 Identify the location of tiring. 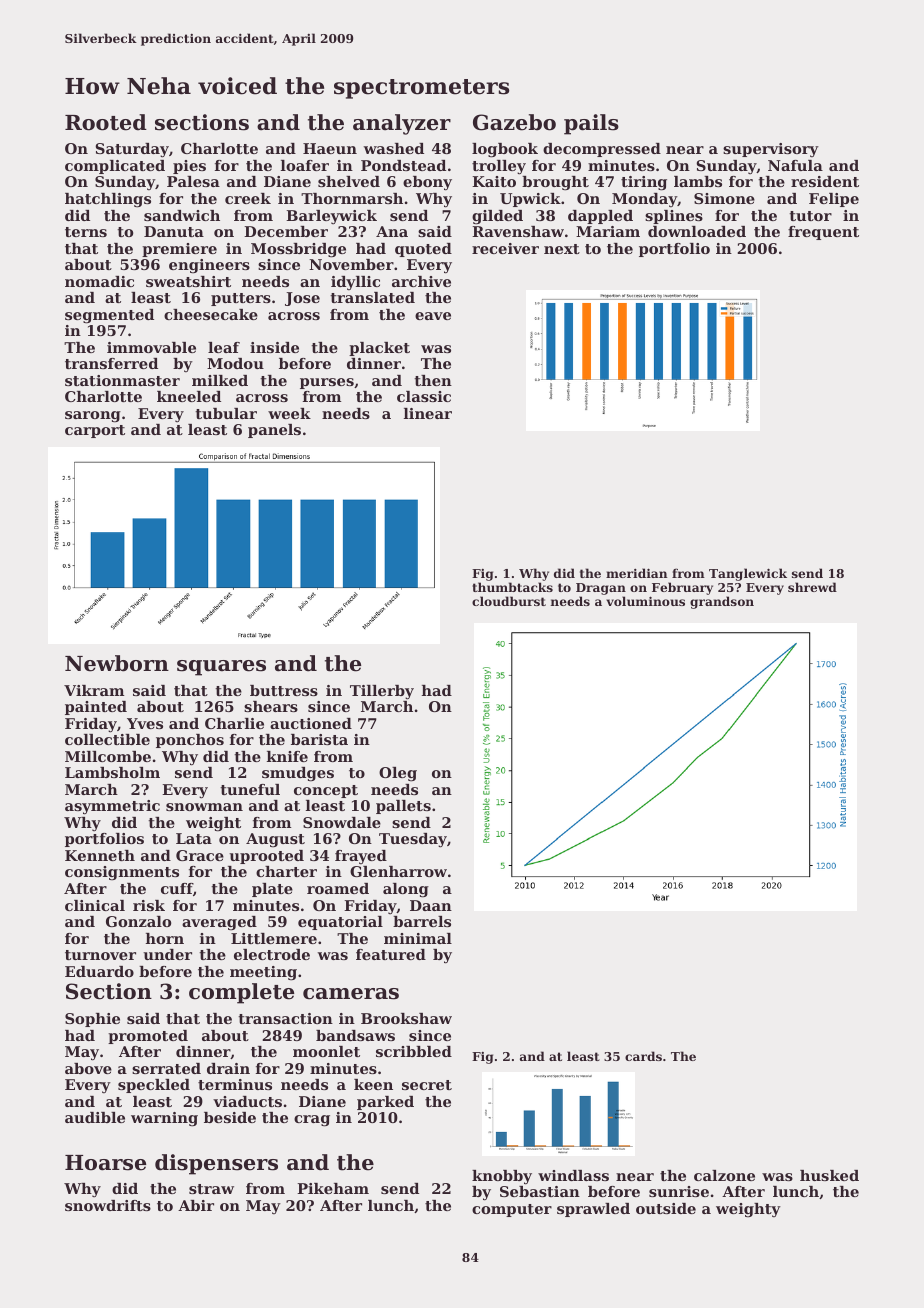
(644, 183).
